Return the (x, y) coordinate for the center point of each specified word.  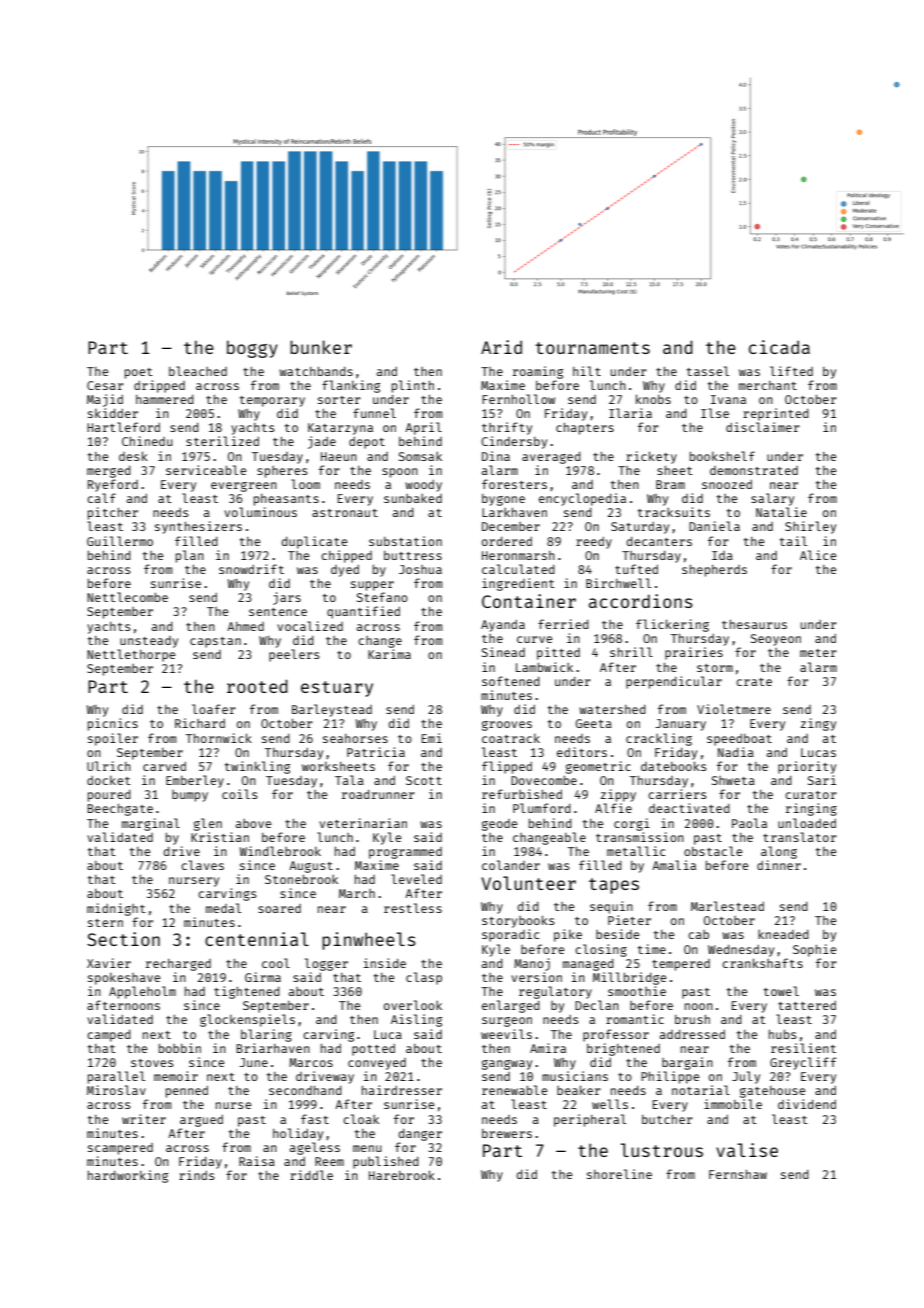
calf (101, 498)
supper (372, 586)
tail (793, 541)
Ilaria (630, 413)
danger (420, 1135)
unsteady (149, 642)
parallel (116, 1077)
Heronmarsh (518, 555)
